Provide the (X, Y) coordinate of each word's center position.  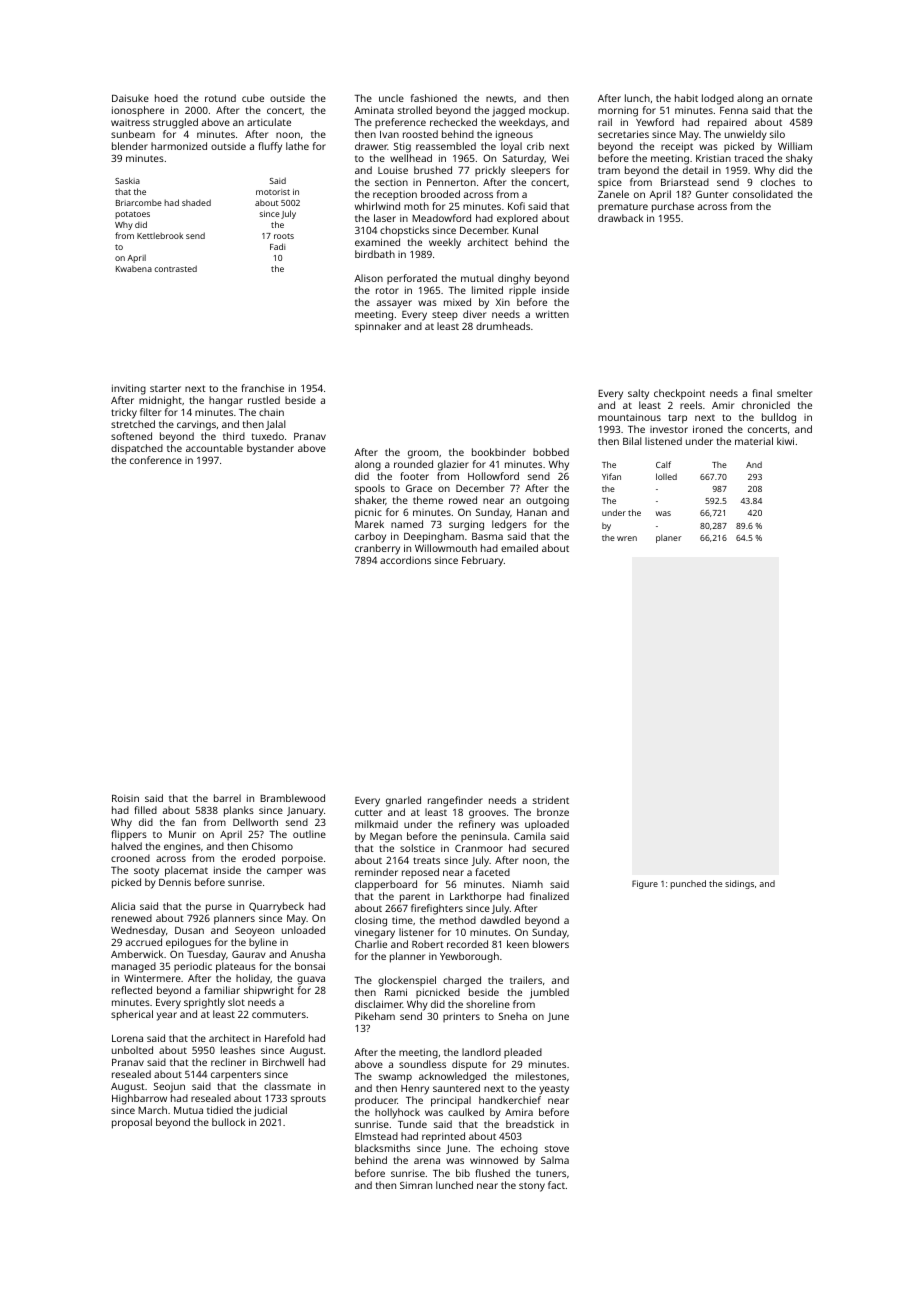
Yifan (611, 476)
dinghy (514, 279)
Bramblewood (292, 798)
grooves (487, 814)
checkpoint (679, 394)
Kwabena (134, 268)
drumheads (503, 326)
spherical (132, 1015)
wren (627, 538)
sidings (739, 884)
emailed (519, 548)
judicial (270, 1111)
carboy (370, 537)
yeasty (554, 1090)
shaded (196, 202)
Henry (415, 1090)
